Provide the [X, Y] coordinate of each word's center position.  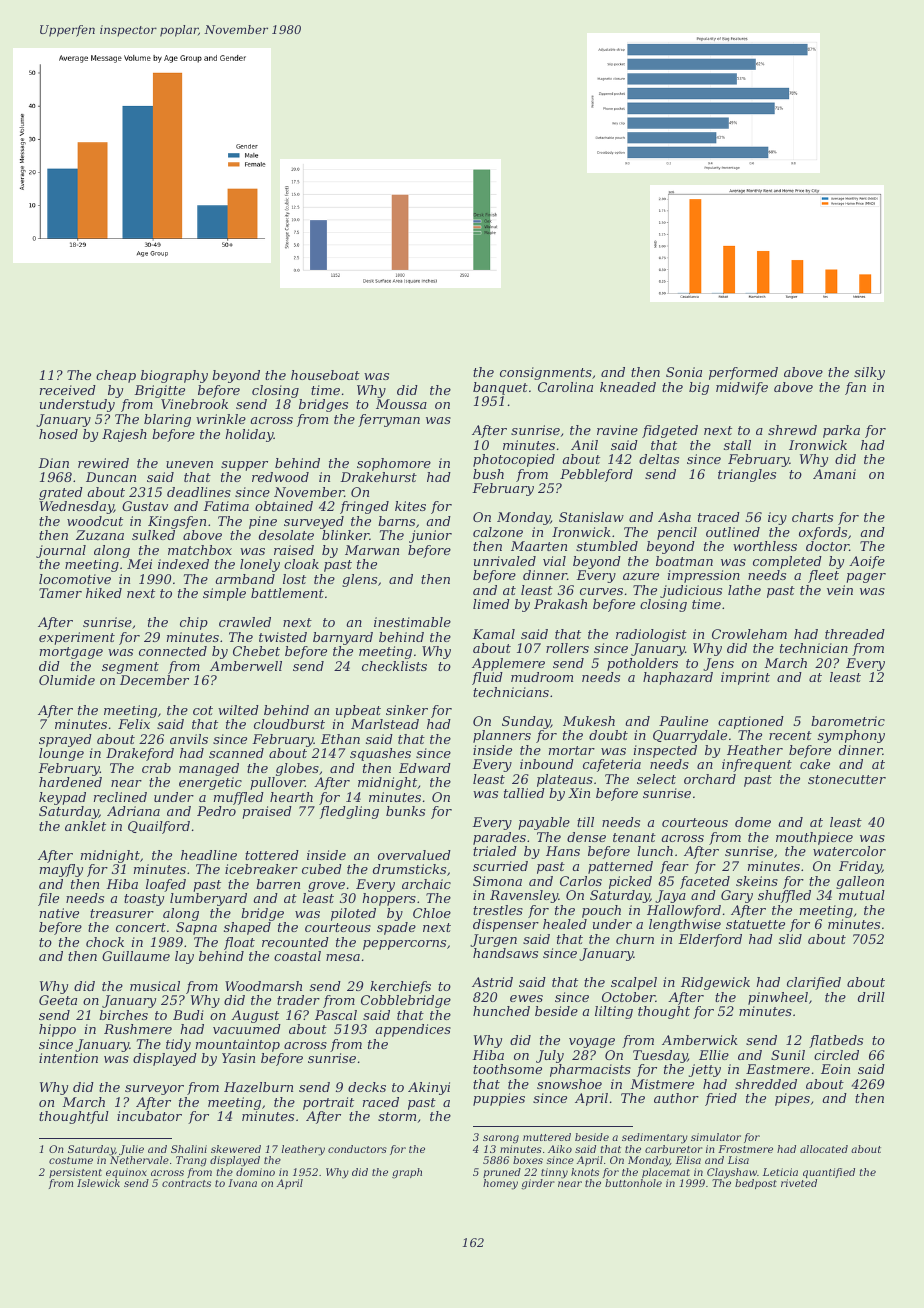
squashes [380, 754]
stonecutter [847, 779]
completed [787, 562]
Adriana [133, 811]
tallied [524, 793]
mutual [862, 895]
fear [674, 867]
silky [869, 373]
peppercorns [404, 945]
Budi [188, 1015]
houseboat [325, 375]
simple [224, 594]
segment [130, 668]
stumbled [607, 546]
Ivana [242, 1183]
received [68, 390]
